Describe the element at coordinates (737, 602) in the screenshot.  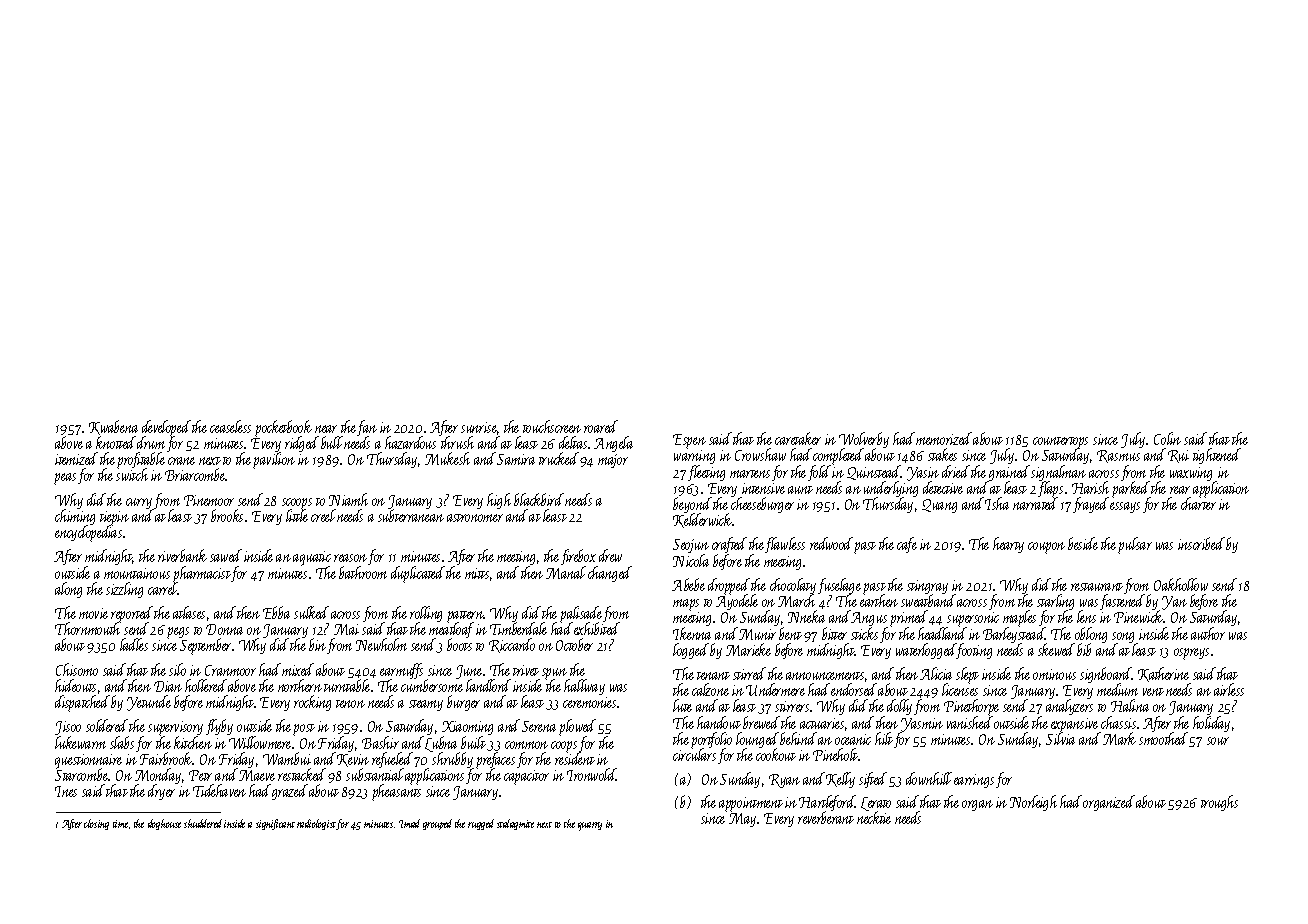
I see `Ayodele` at that location.
